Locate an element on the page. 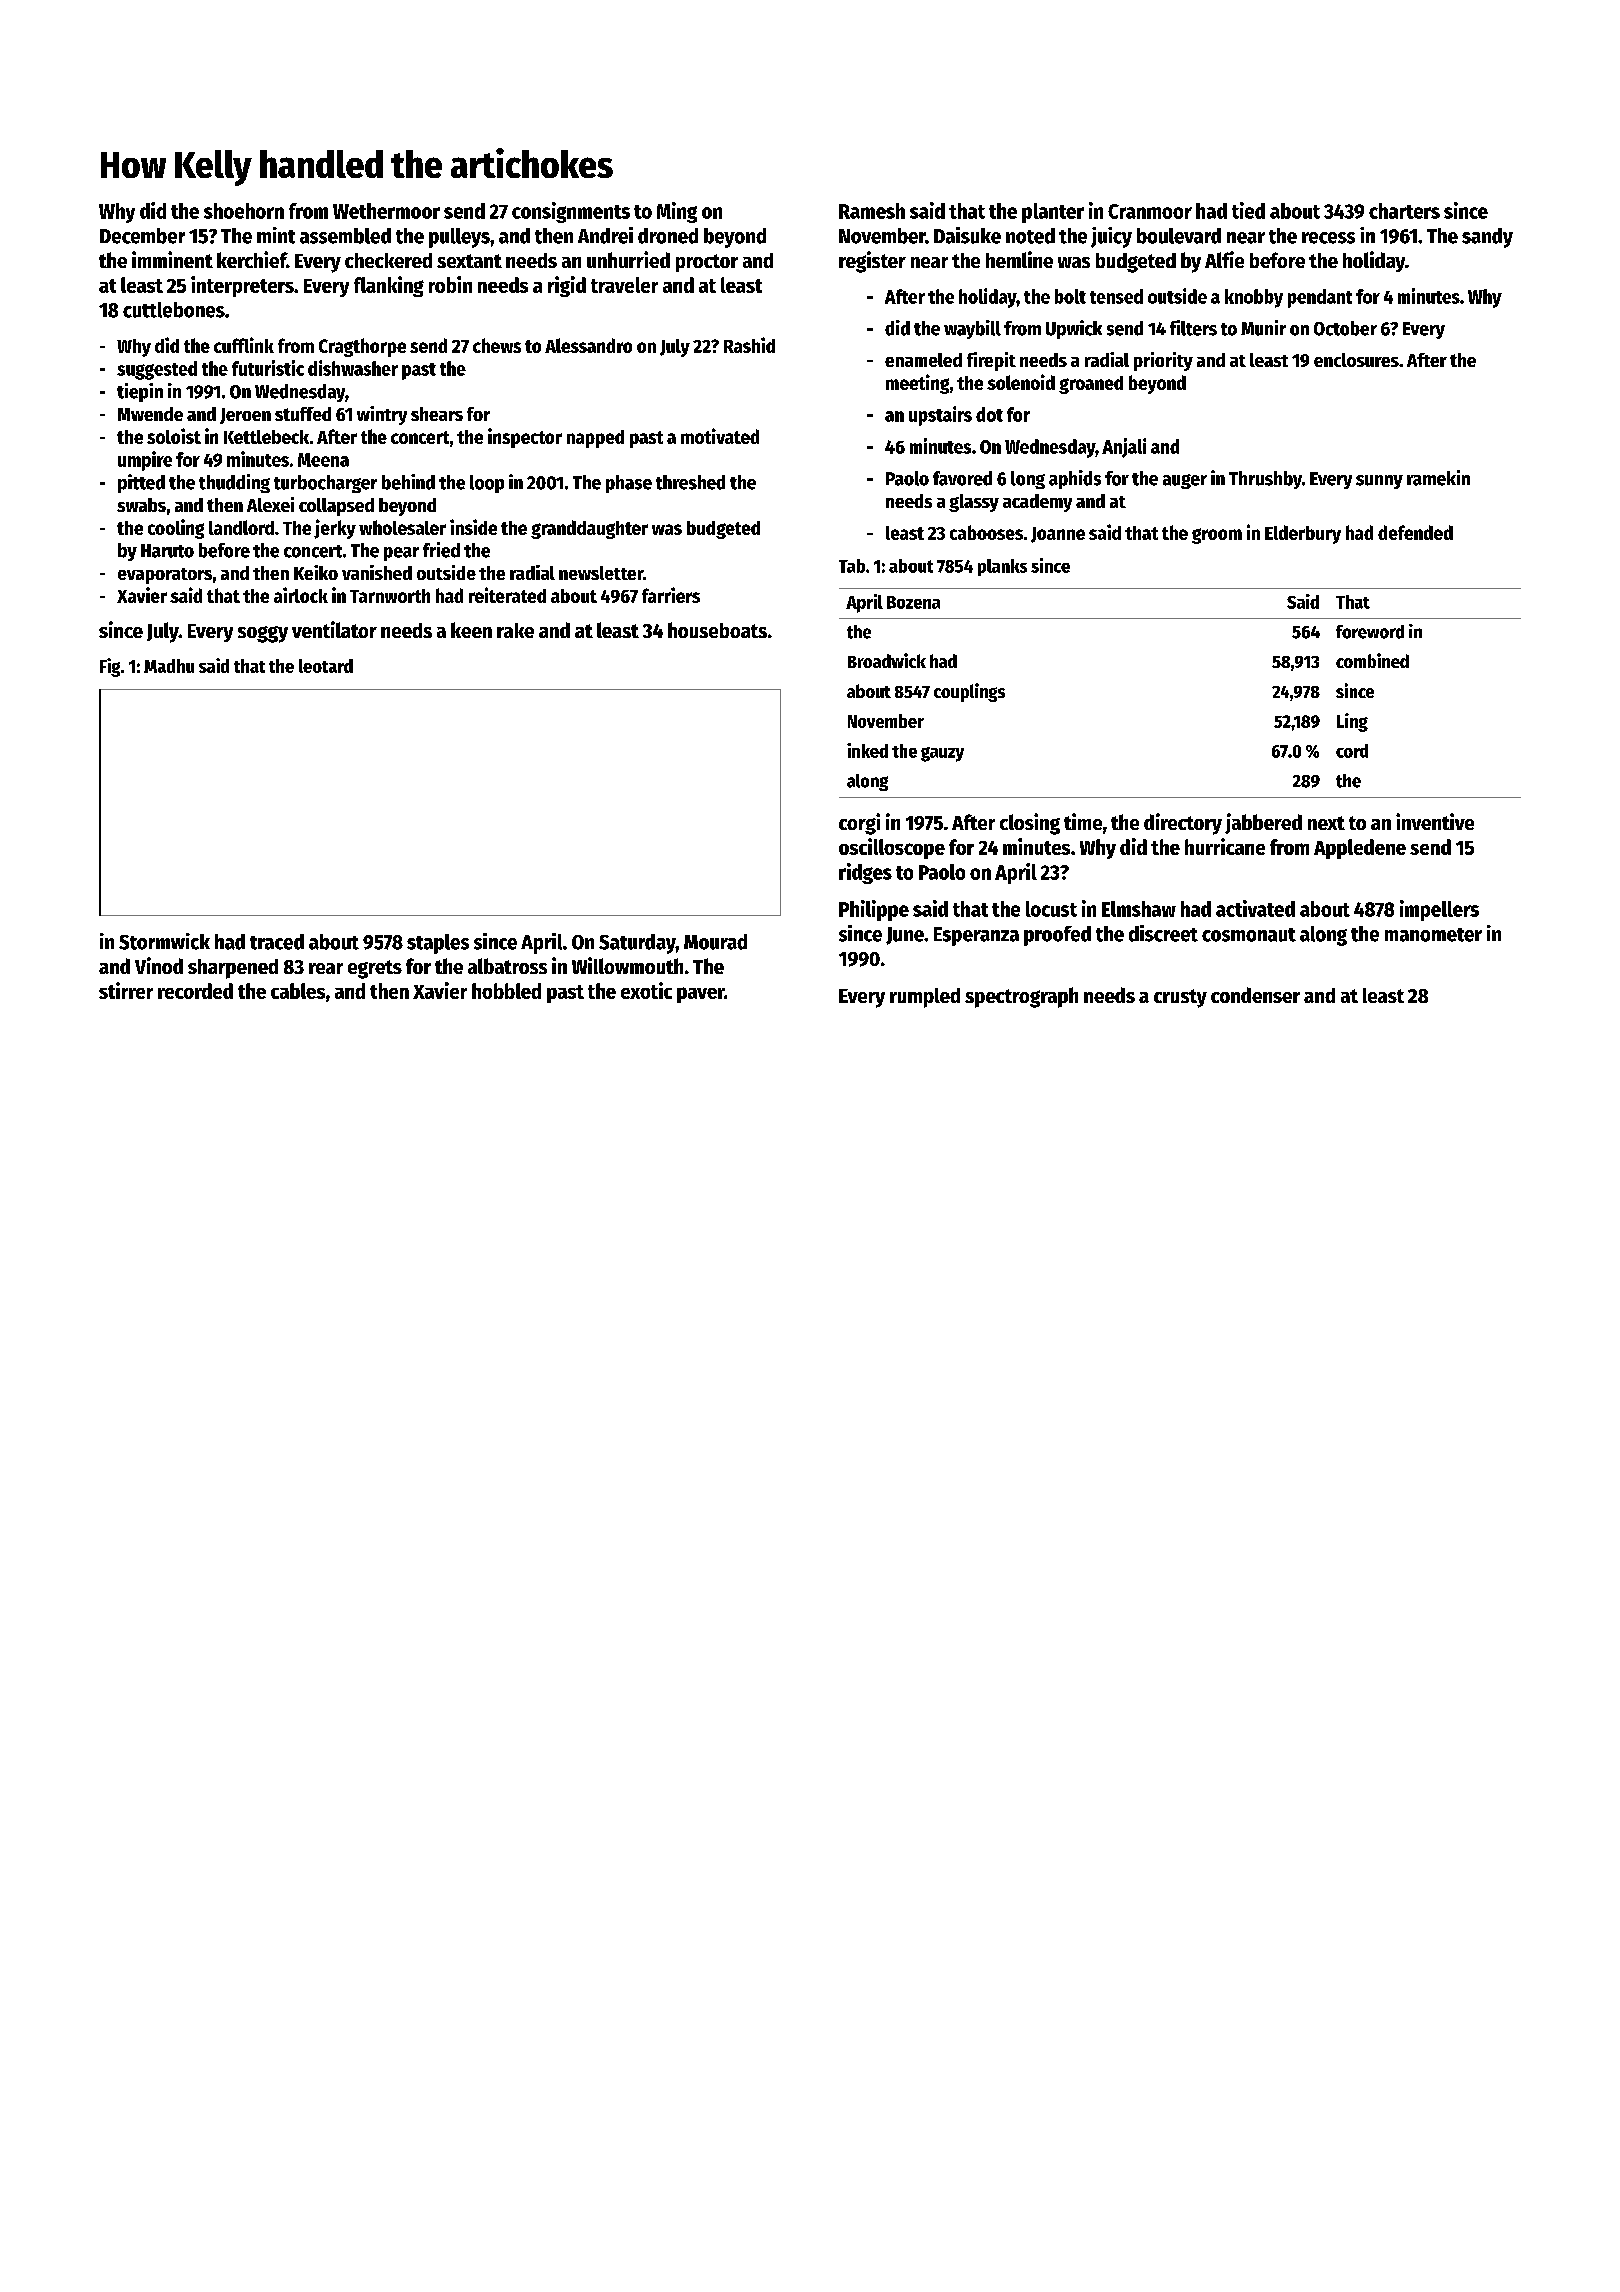  Ramesh is located at coordinates (872, 211).
